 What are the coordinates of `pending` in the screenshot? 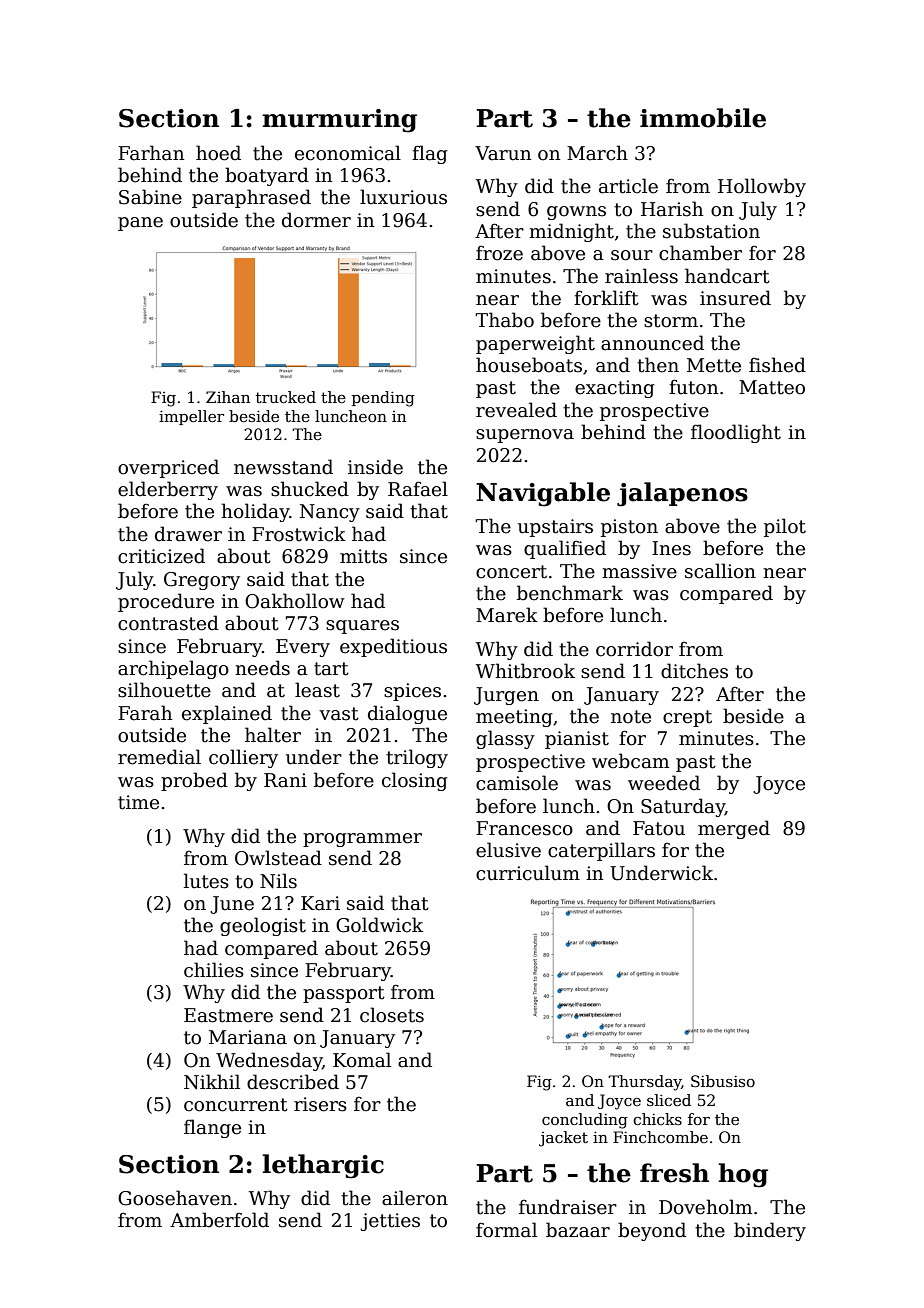 It's located at (383, 399).
